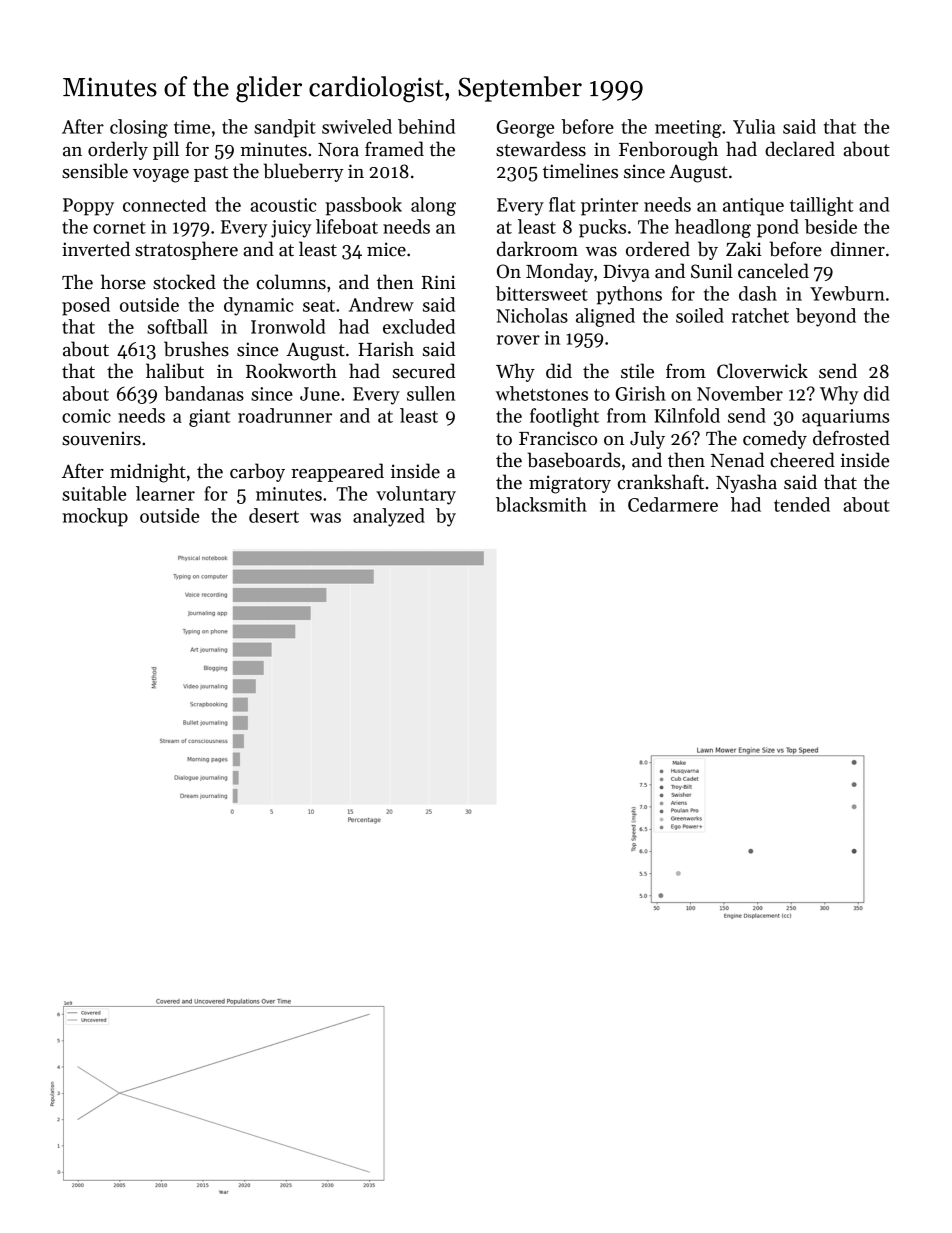 The image size is (952, 1233). I want to click on learner, so click(165, 493).
